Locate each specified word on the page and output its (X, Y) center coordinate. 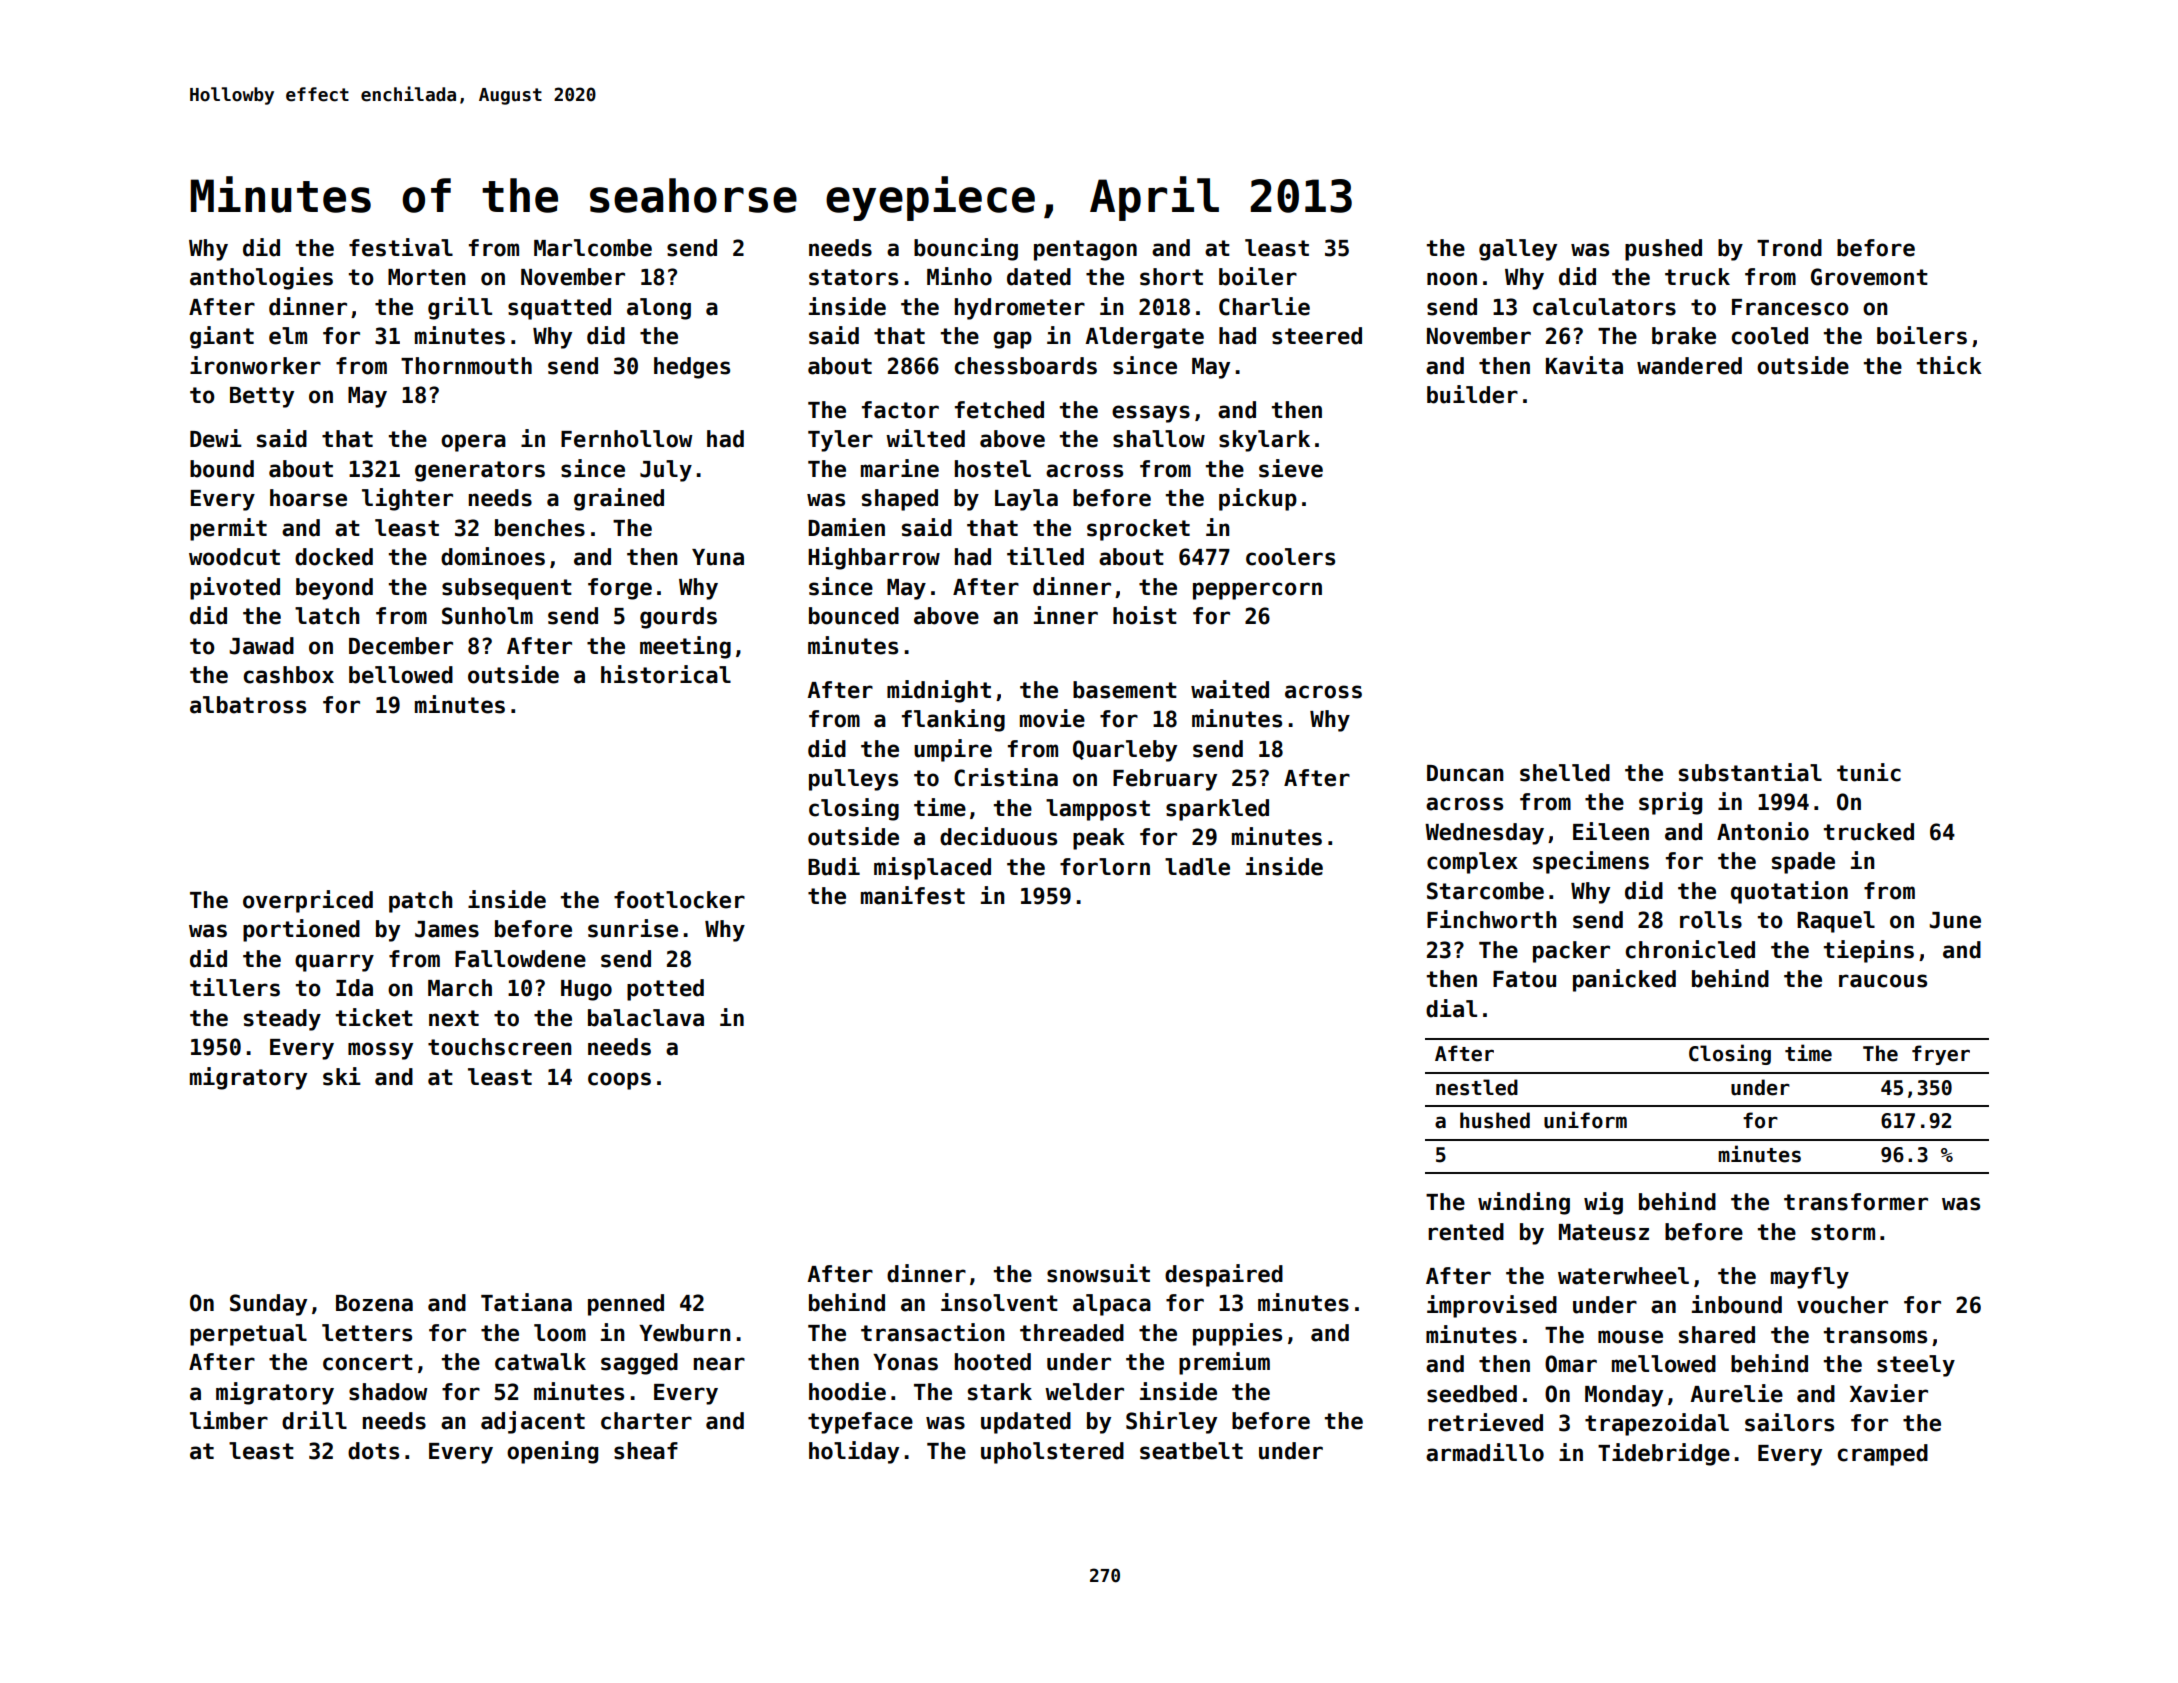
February (1165, 780)
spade (1803, 863)
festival (401, 247)
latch (327, 616)
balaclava (646, 1018)
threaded (1072, 1333)
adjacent (533, 1422)
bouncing (966, 249)
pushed (1663, 250)
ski (342, 1076)
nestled (1477, 1087)
